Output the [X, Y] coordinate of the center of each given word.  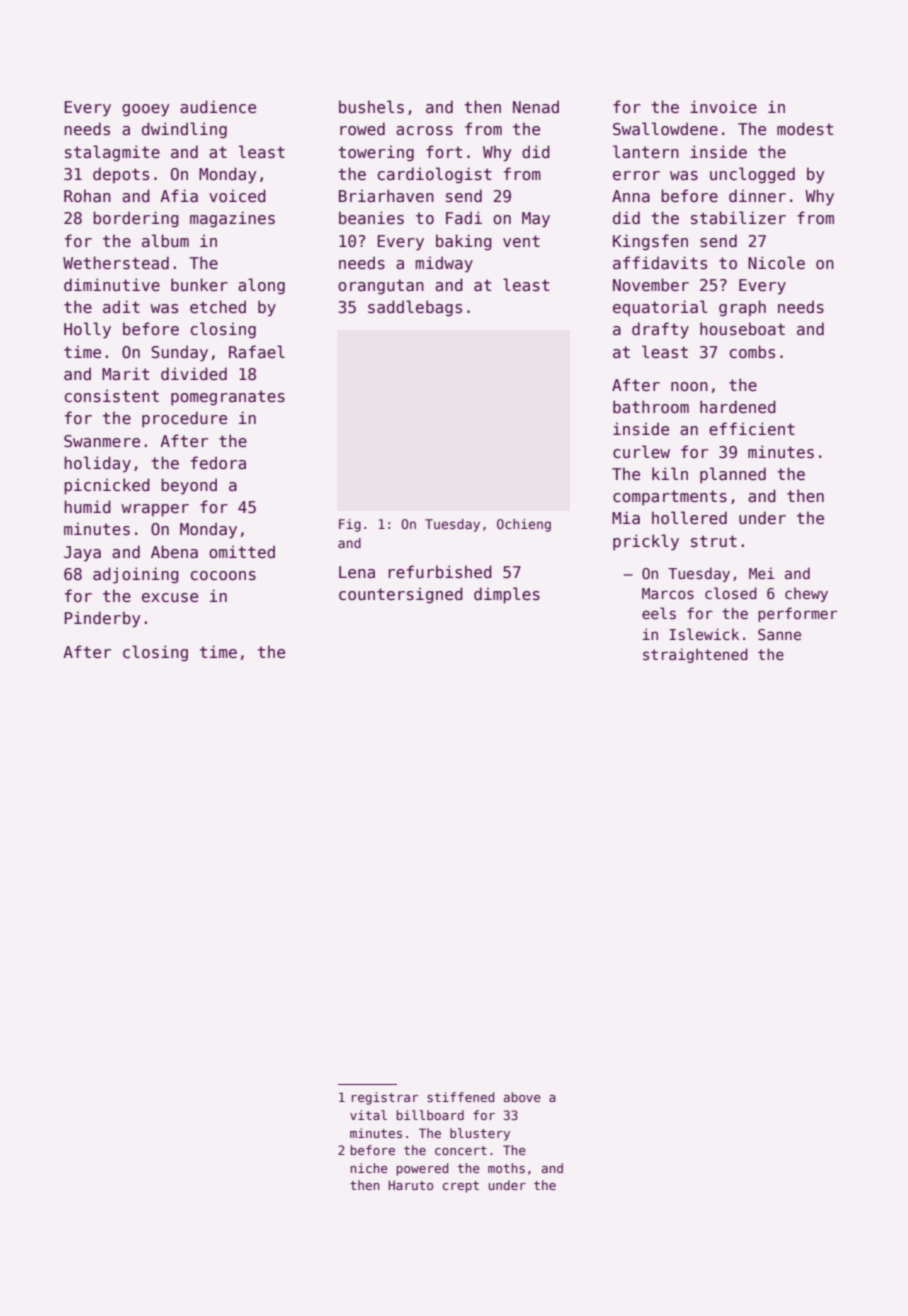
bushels [371, 107]
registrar [385, 1098]
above [522, 1097]
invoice [723, 106]
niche [369, 1168]
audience [218, 107]
